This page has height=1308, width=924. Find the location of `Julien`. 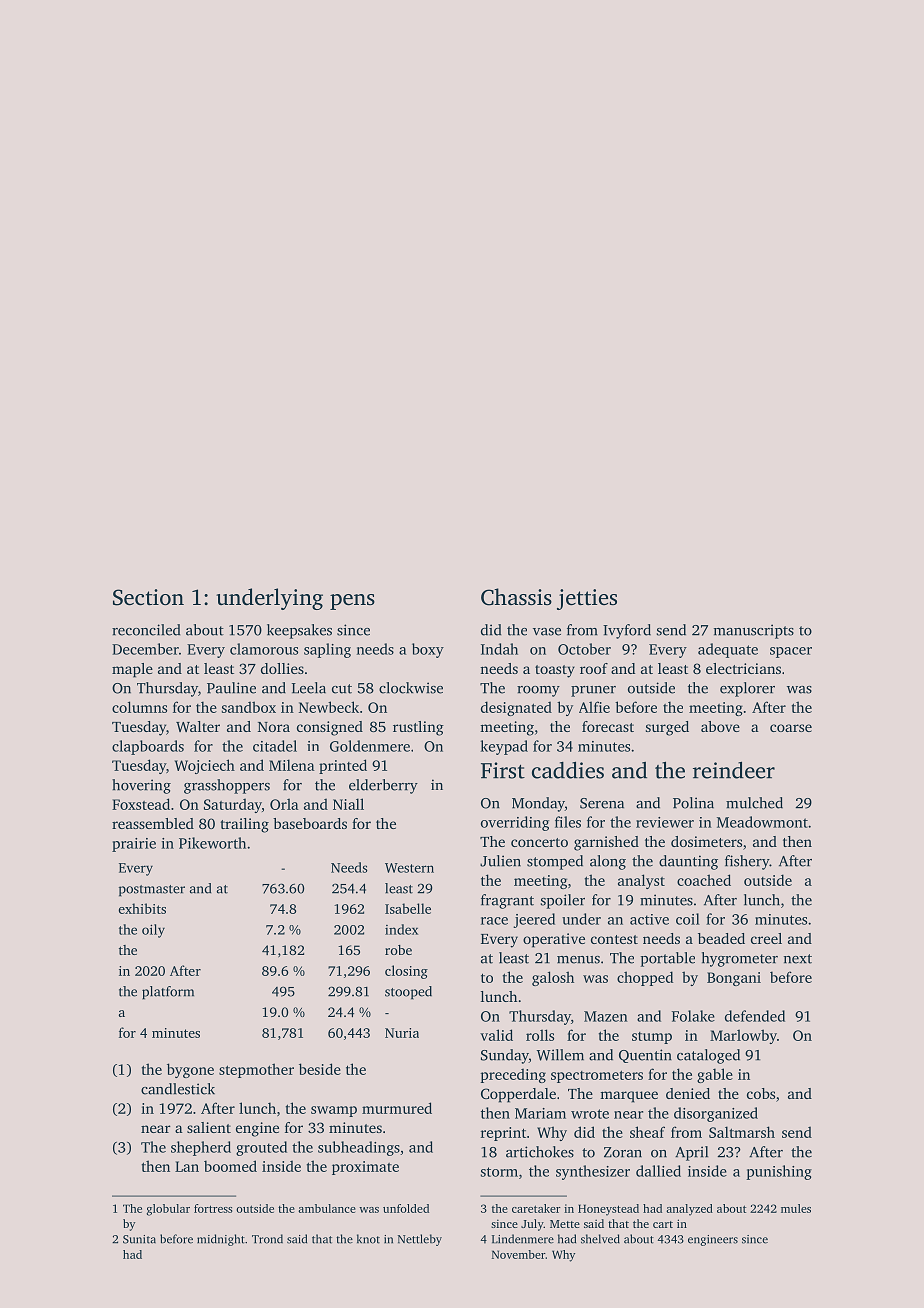

Julien is located at coordinates (500, 861).
